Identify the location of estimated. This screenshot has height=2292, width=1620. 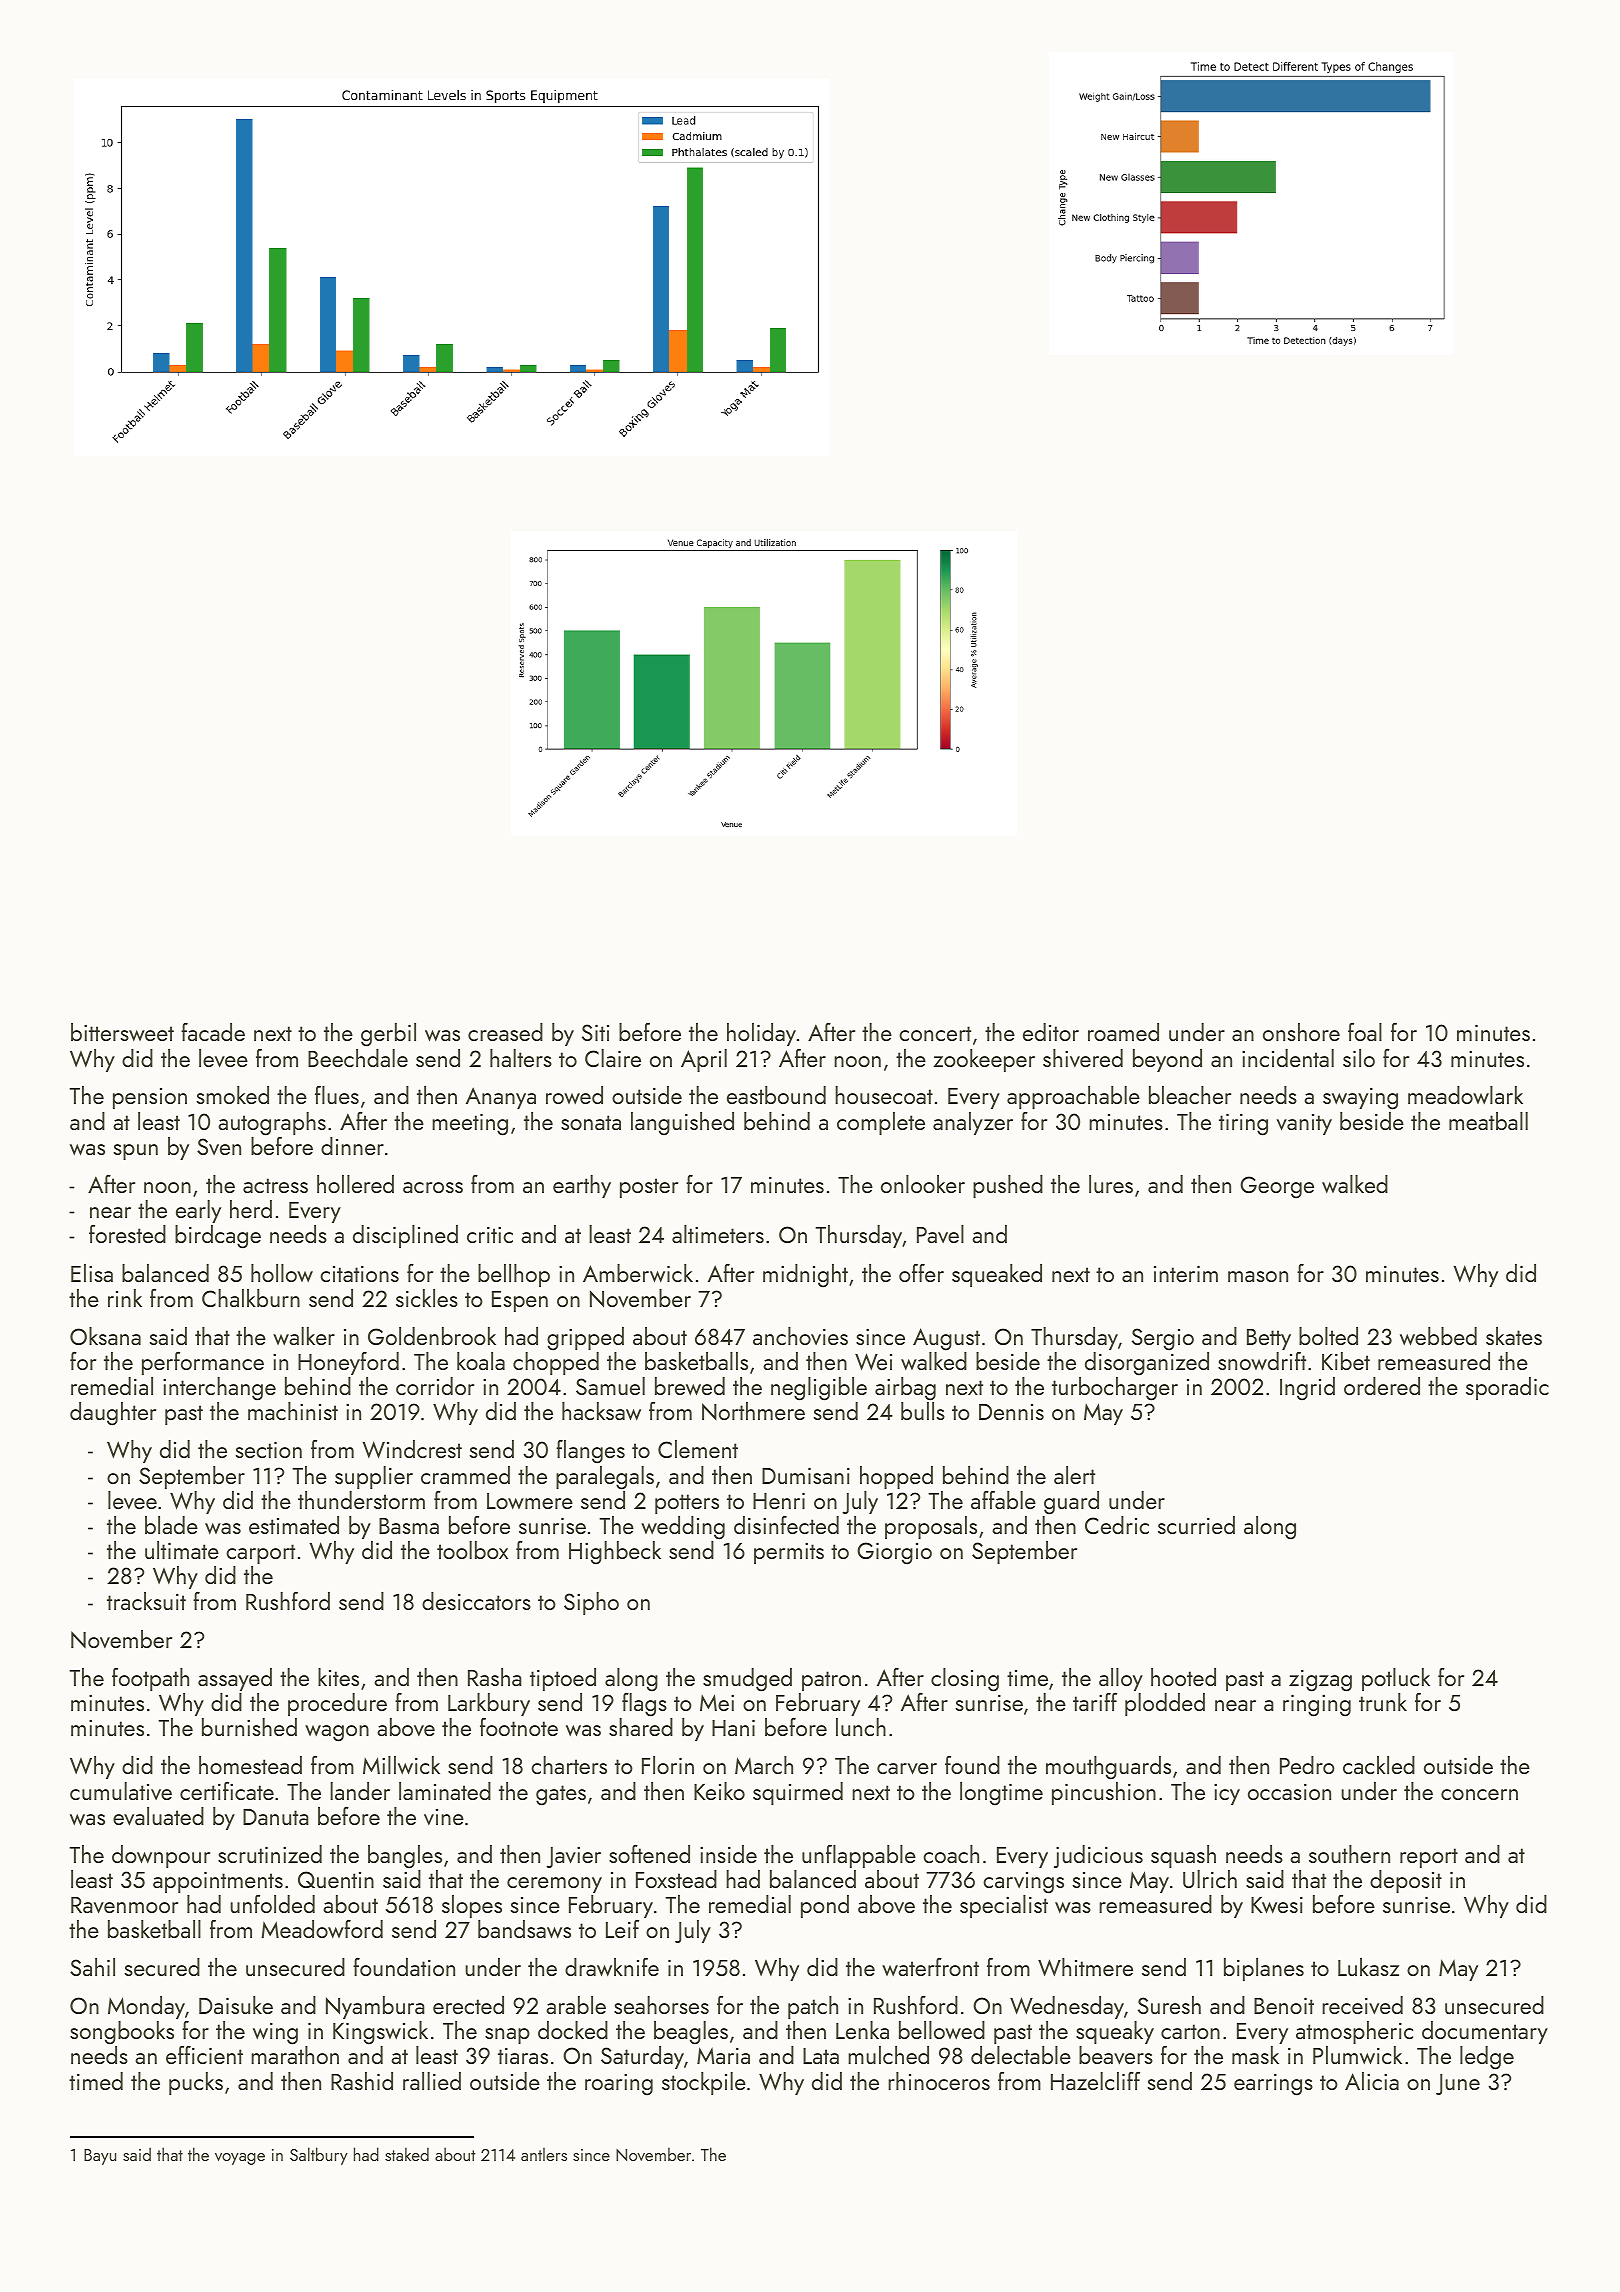
(294, 1525).
